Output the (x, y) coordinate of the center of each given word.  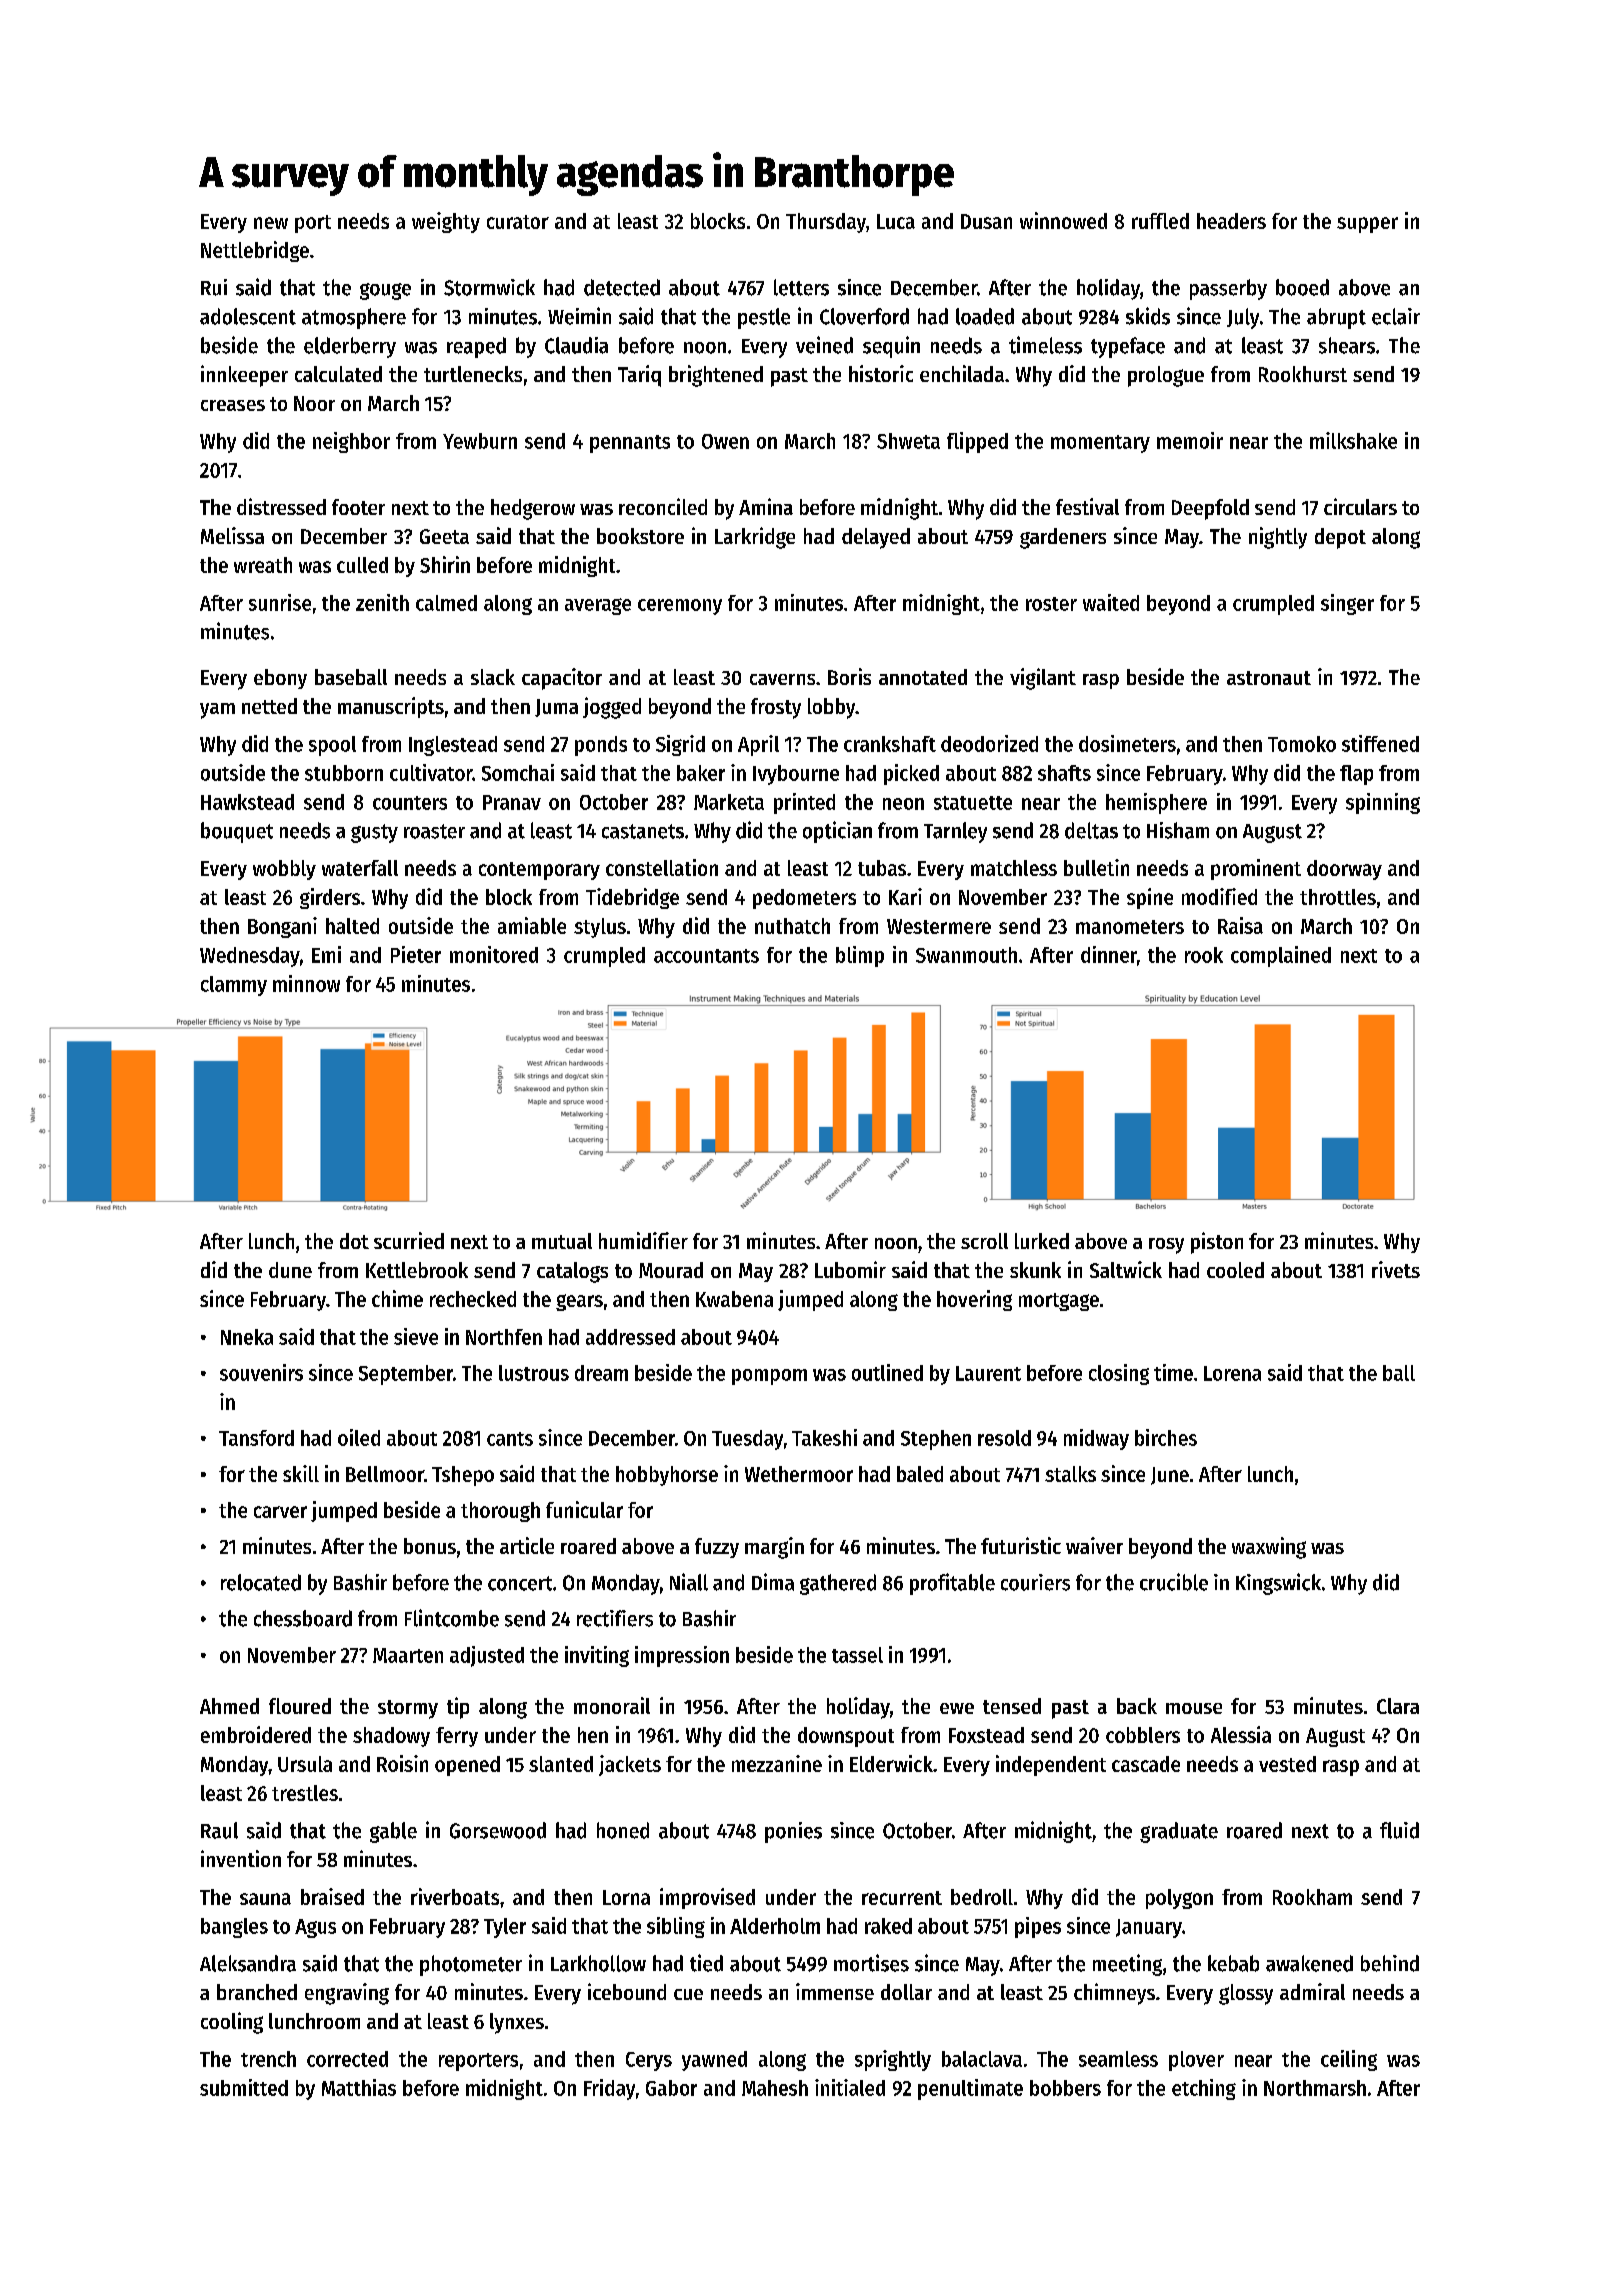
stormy (408, 1709)
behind (1390, 1963)
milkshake (1353, 440)
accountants (706, 956)
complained (1281, 956)
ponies (793, 1832)
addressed (630, 1337)
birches (1166, 1437)
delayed (876, 538)
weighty (446, 222)
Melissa (232, 535)
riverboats (455, 1896)
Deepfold (1210, 509)
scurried (409, 1240)
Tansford (256, 1438)
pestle (764, 318)
